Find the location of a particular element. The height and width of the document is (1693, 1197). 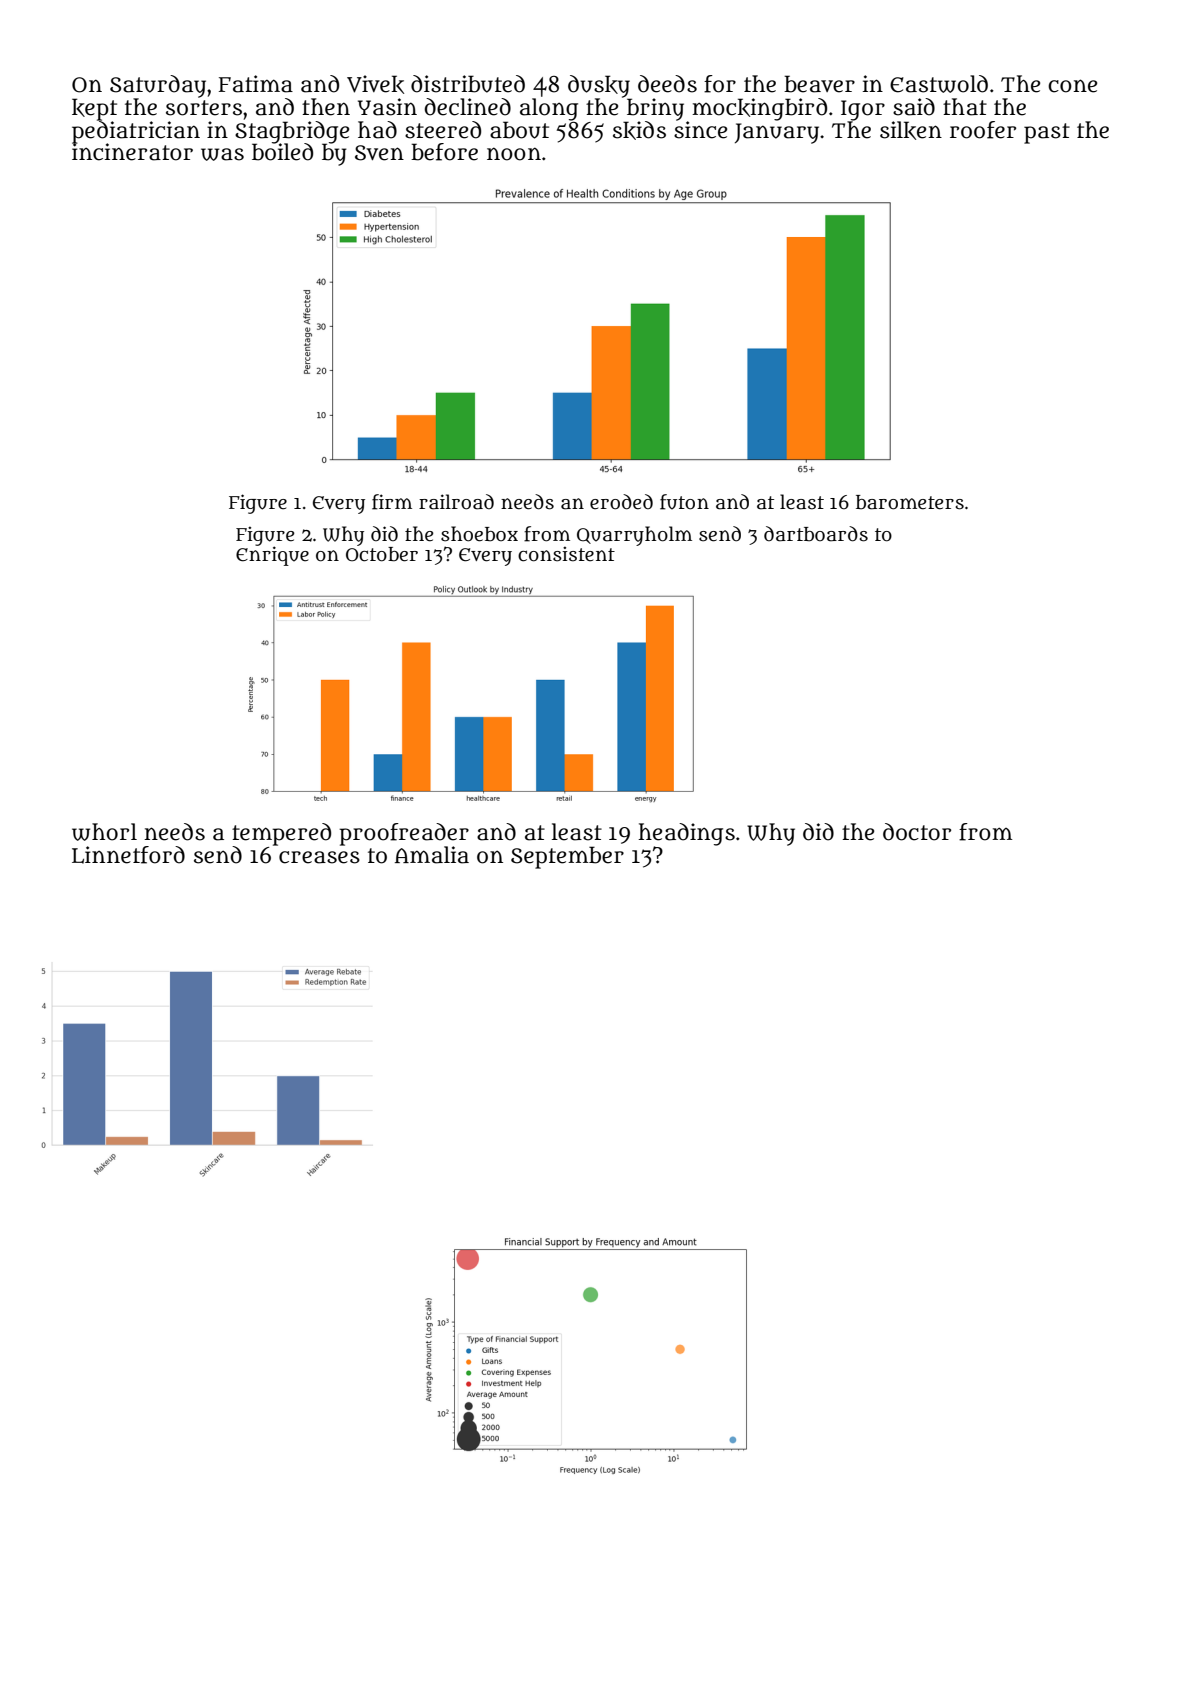

consistent is located at coordinates (566, 554).
